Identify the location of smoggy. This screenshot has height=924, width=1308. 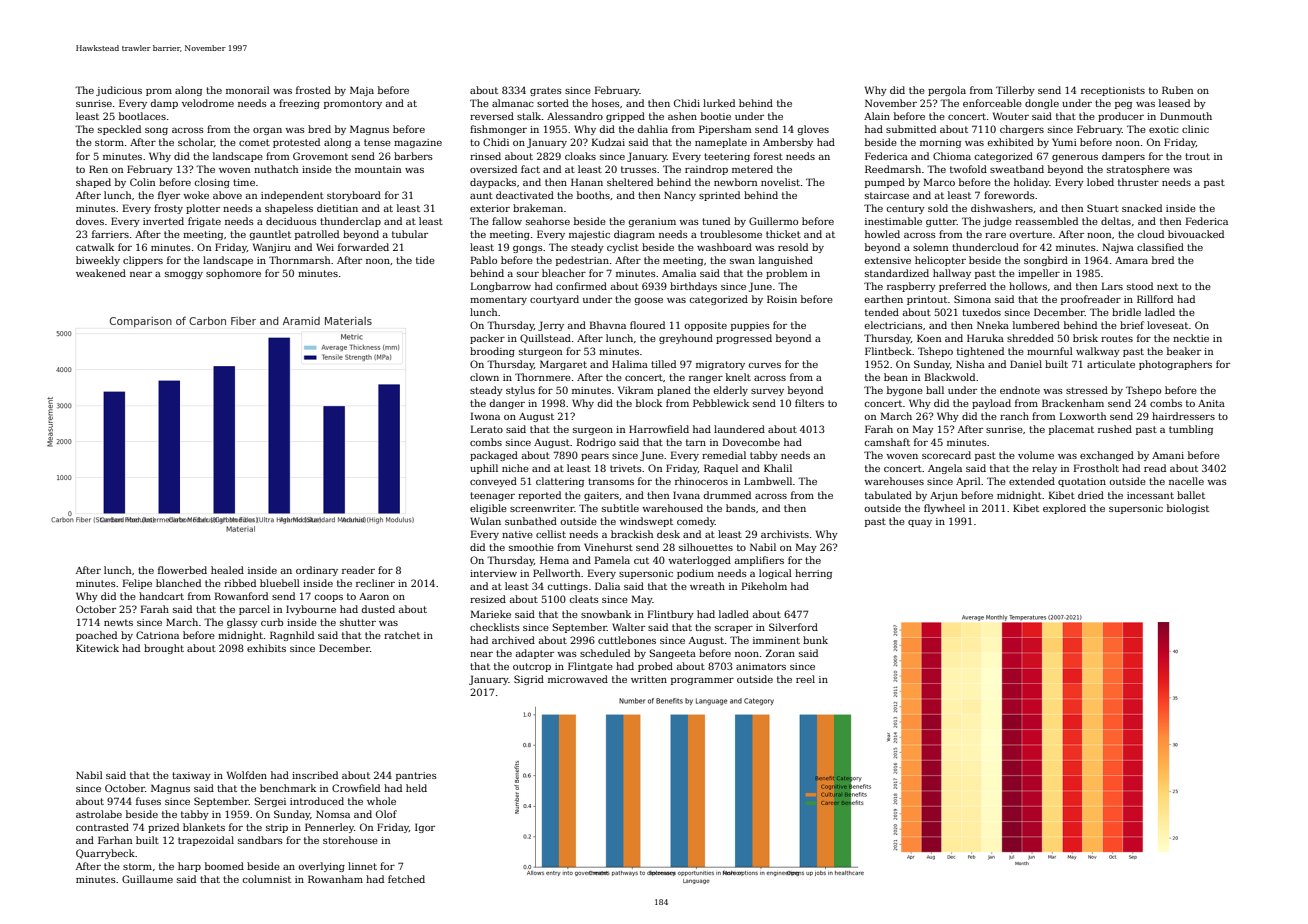
(184, 275).
